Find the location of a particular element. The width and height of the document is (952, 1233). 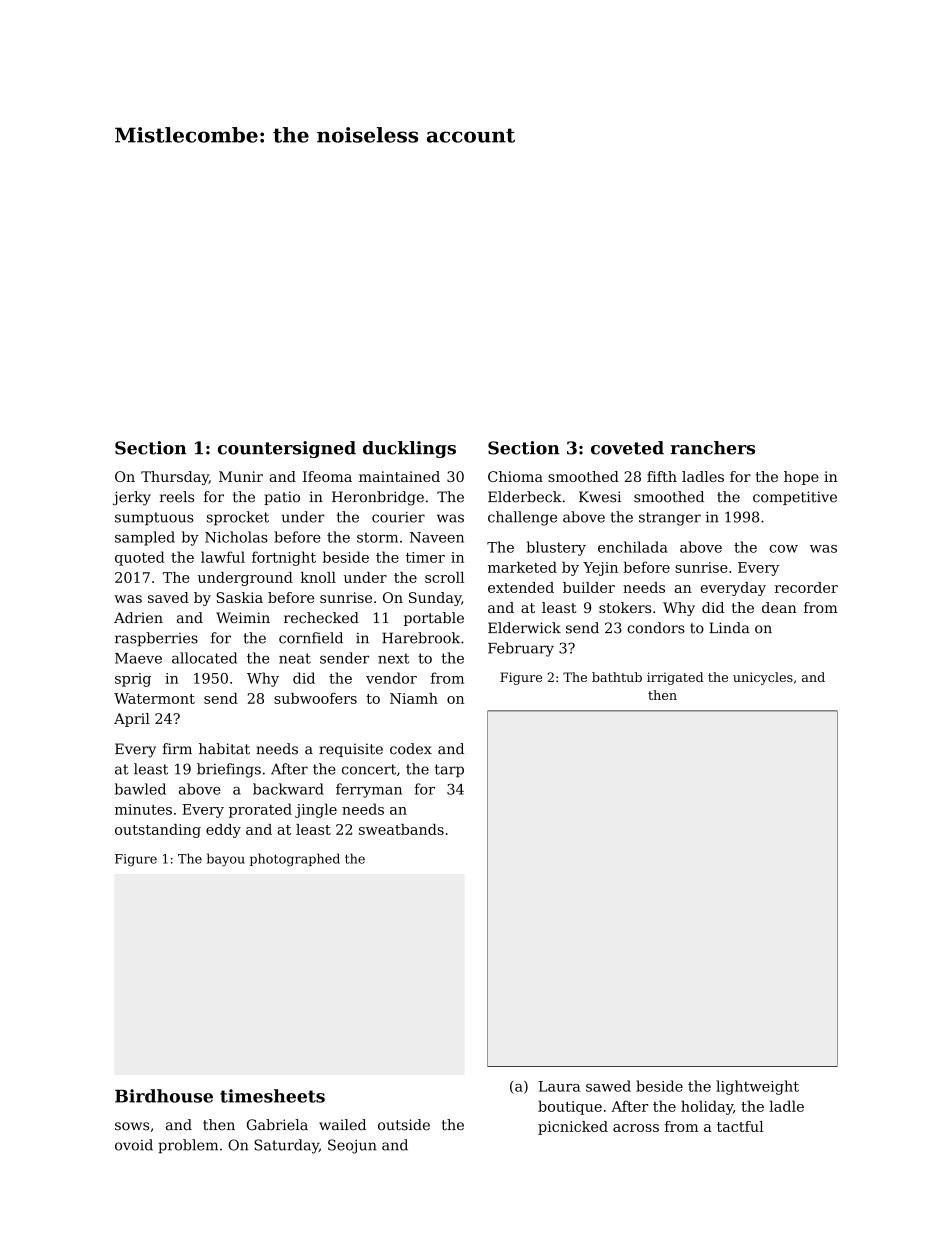

neat is located at coordinates (295, 658).
